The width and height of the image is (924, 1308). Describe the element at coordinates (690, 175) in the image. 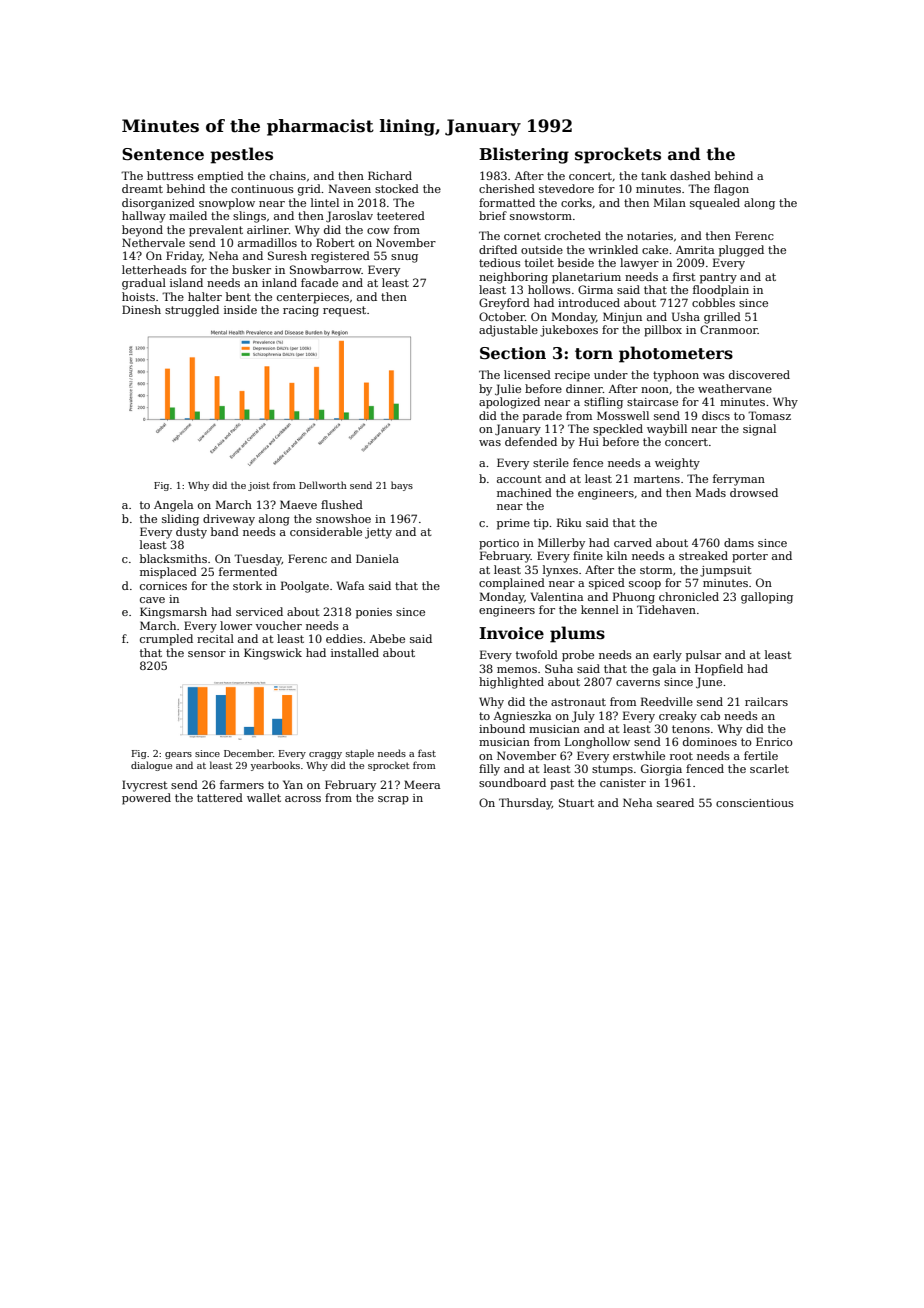

I see `dashed` at that location.
